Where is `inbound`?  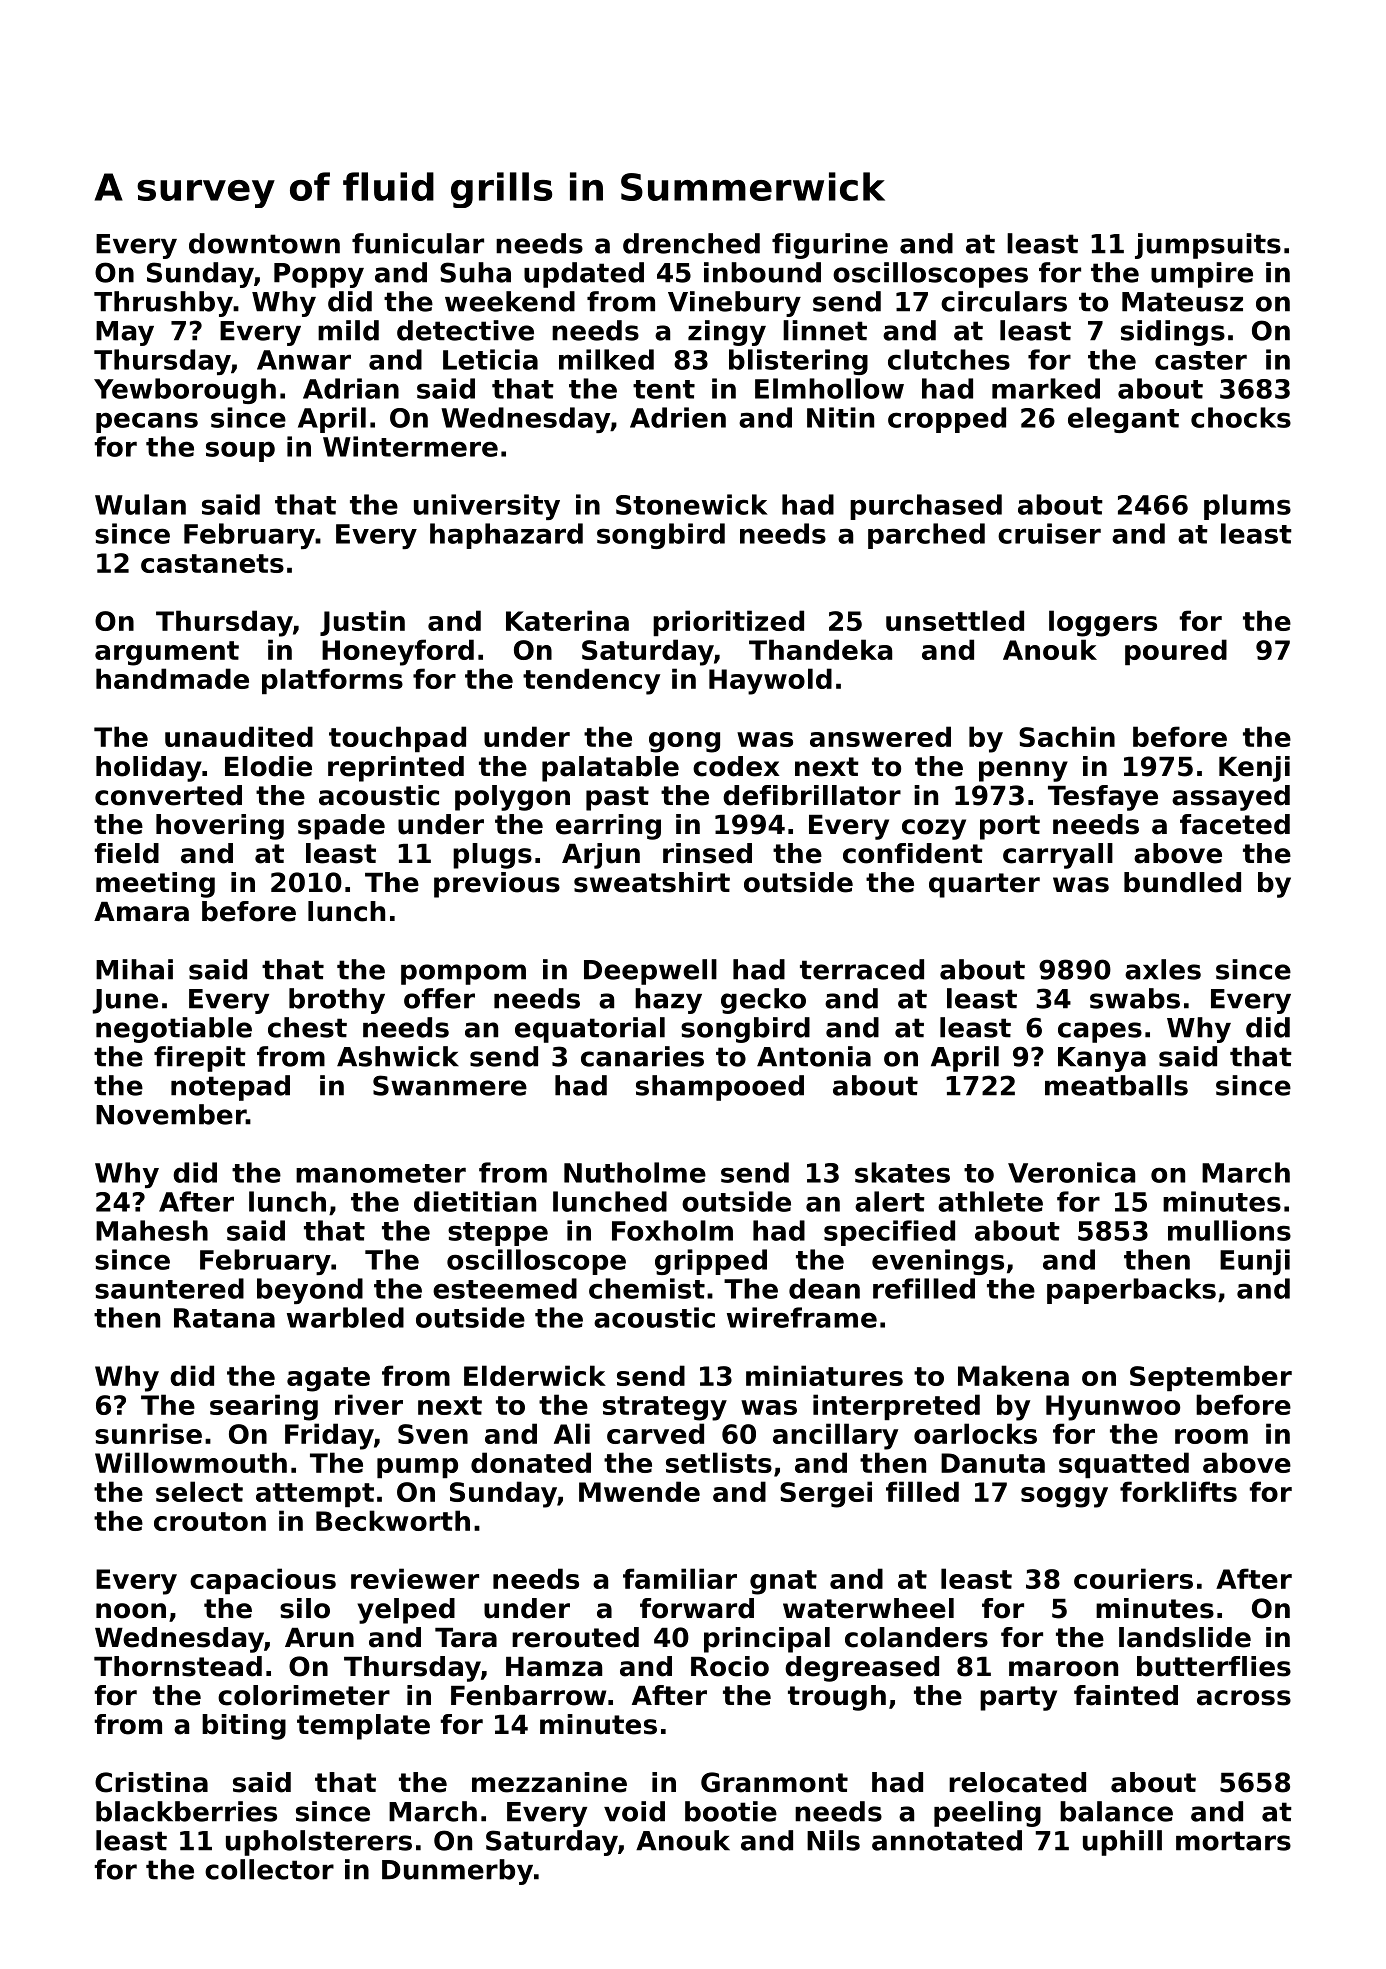
inbound is located at coordinates (762, 272).
